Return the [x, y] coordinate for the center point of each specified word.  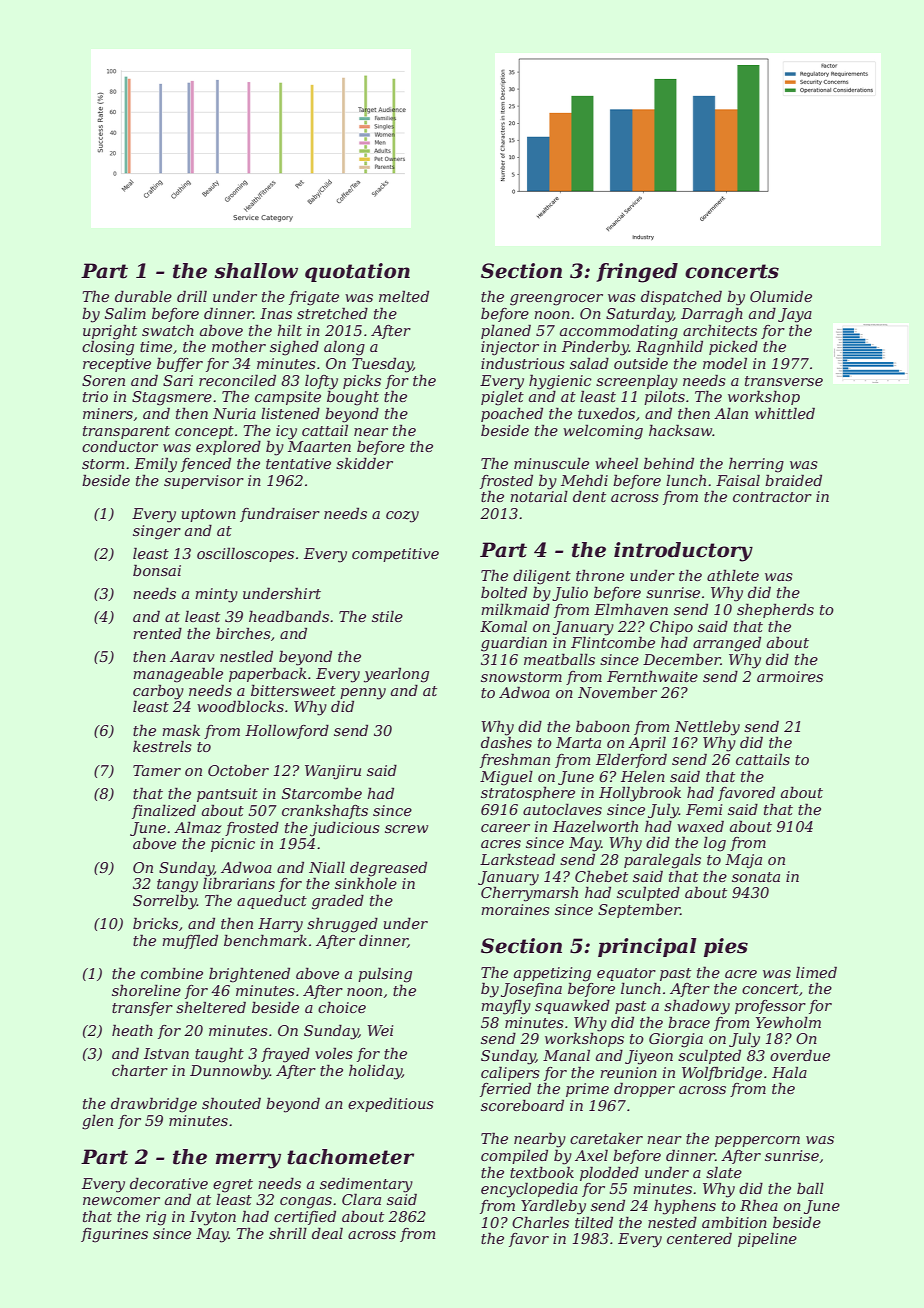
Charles [540, 1222]
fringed [637, 273]
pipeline [767, 1239]
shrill [288, 1233]
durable [143, 296]
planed [506, 331]
